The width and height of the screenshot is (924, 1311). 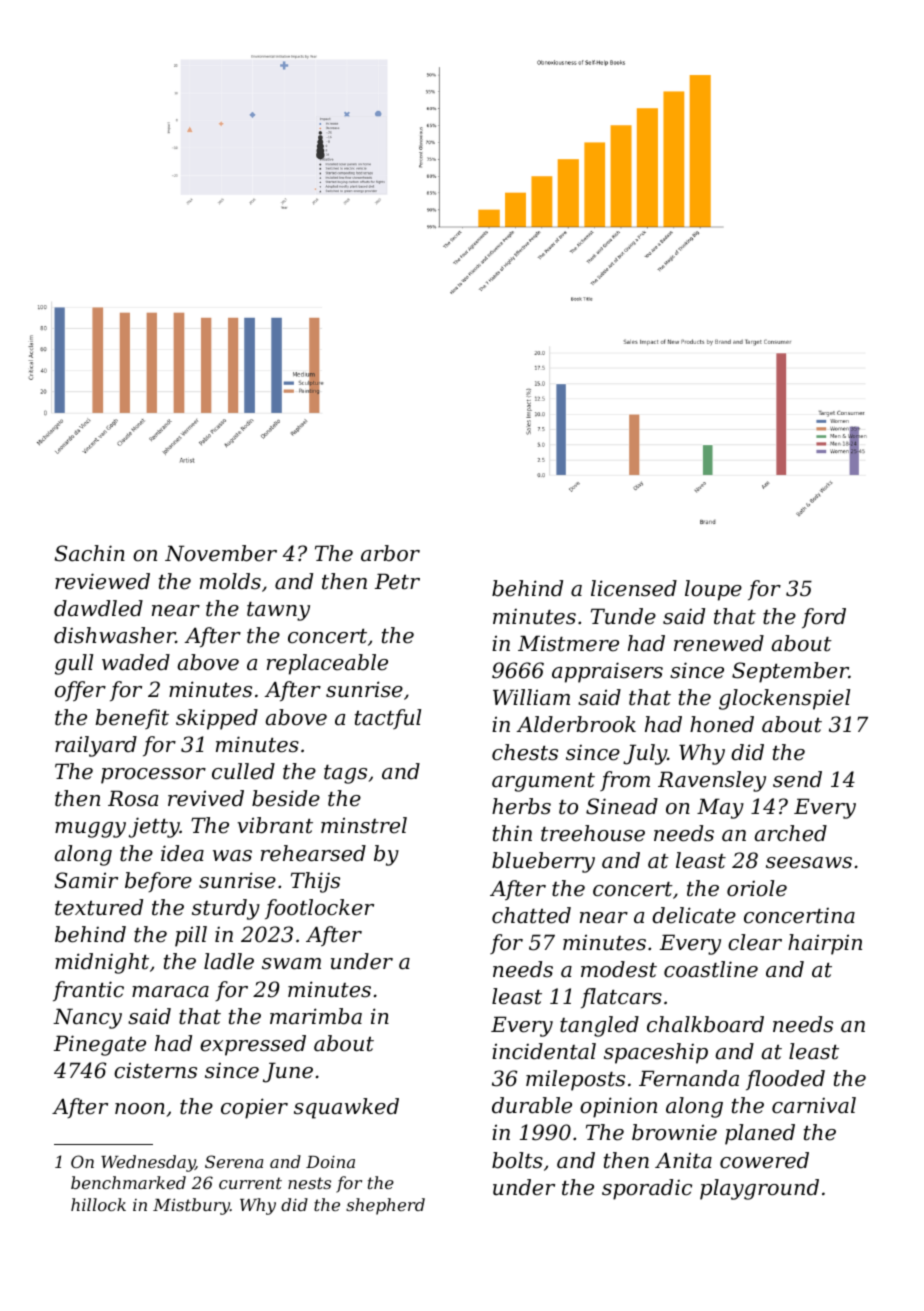 I want to click on Alderbrook, so click(x=576, y=724).
